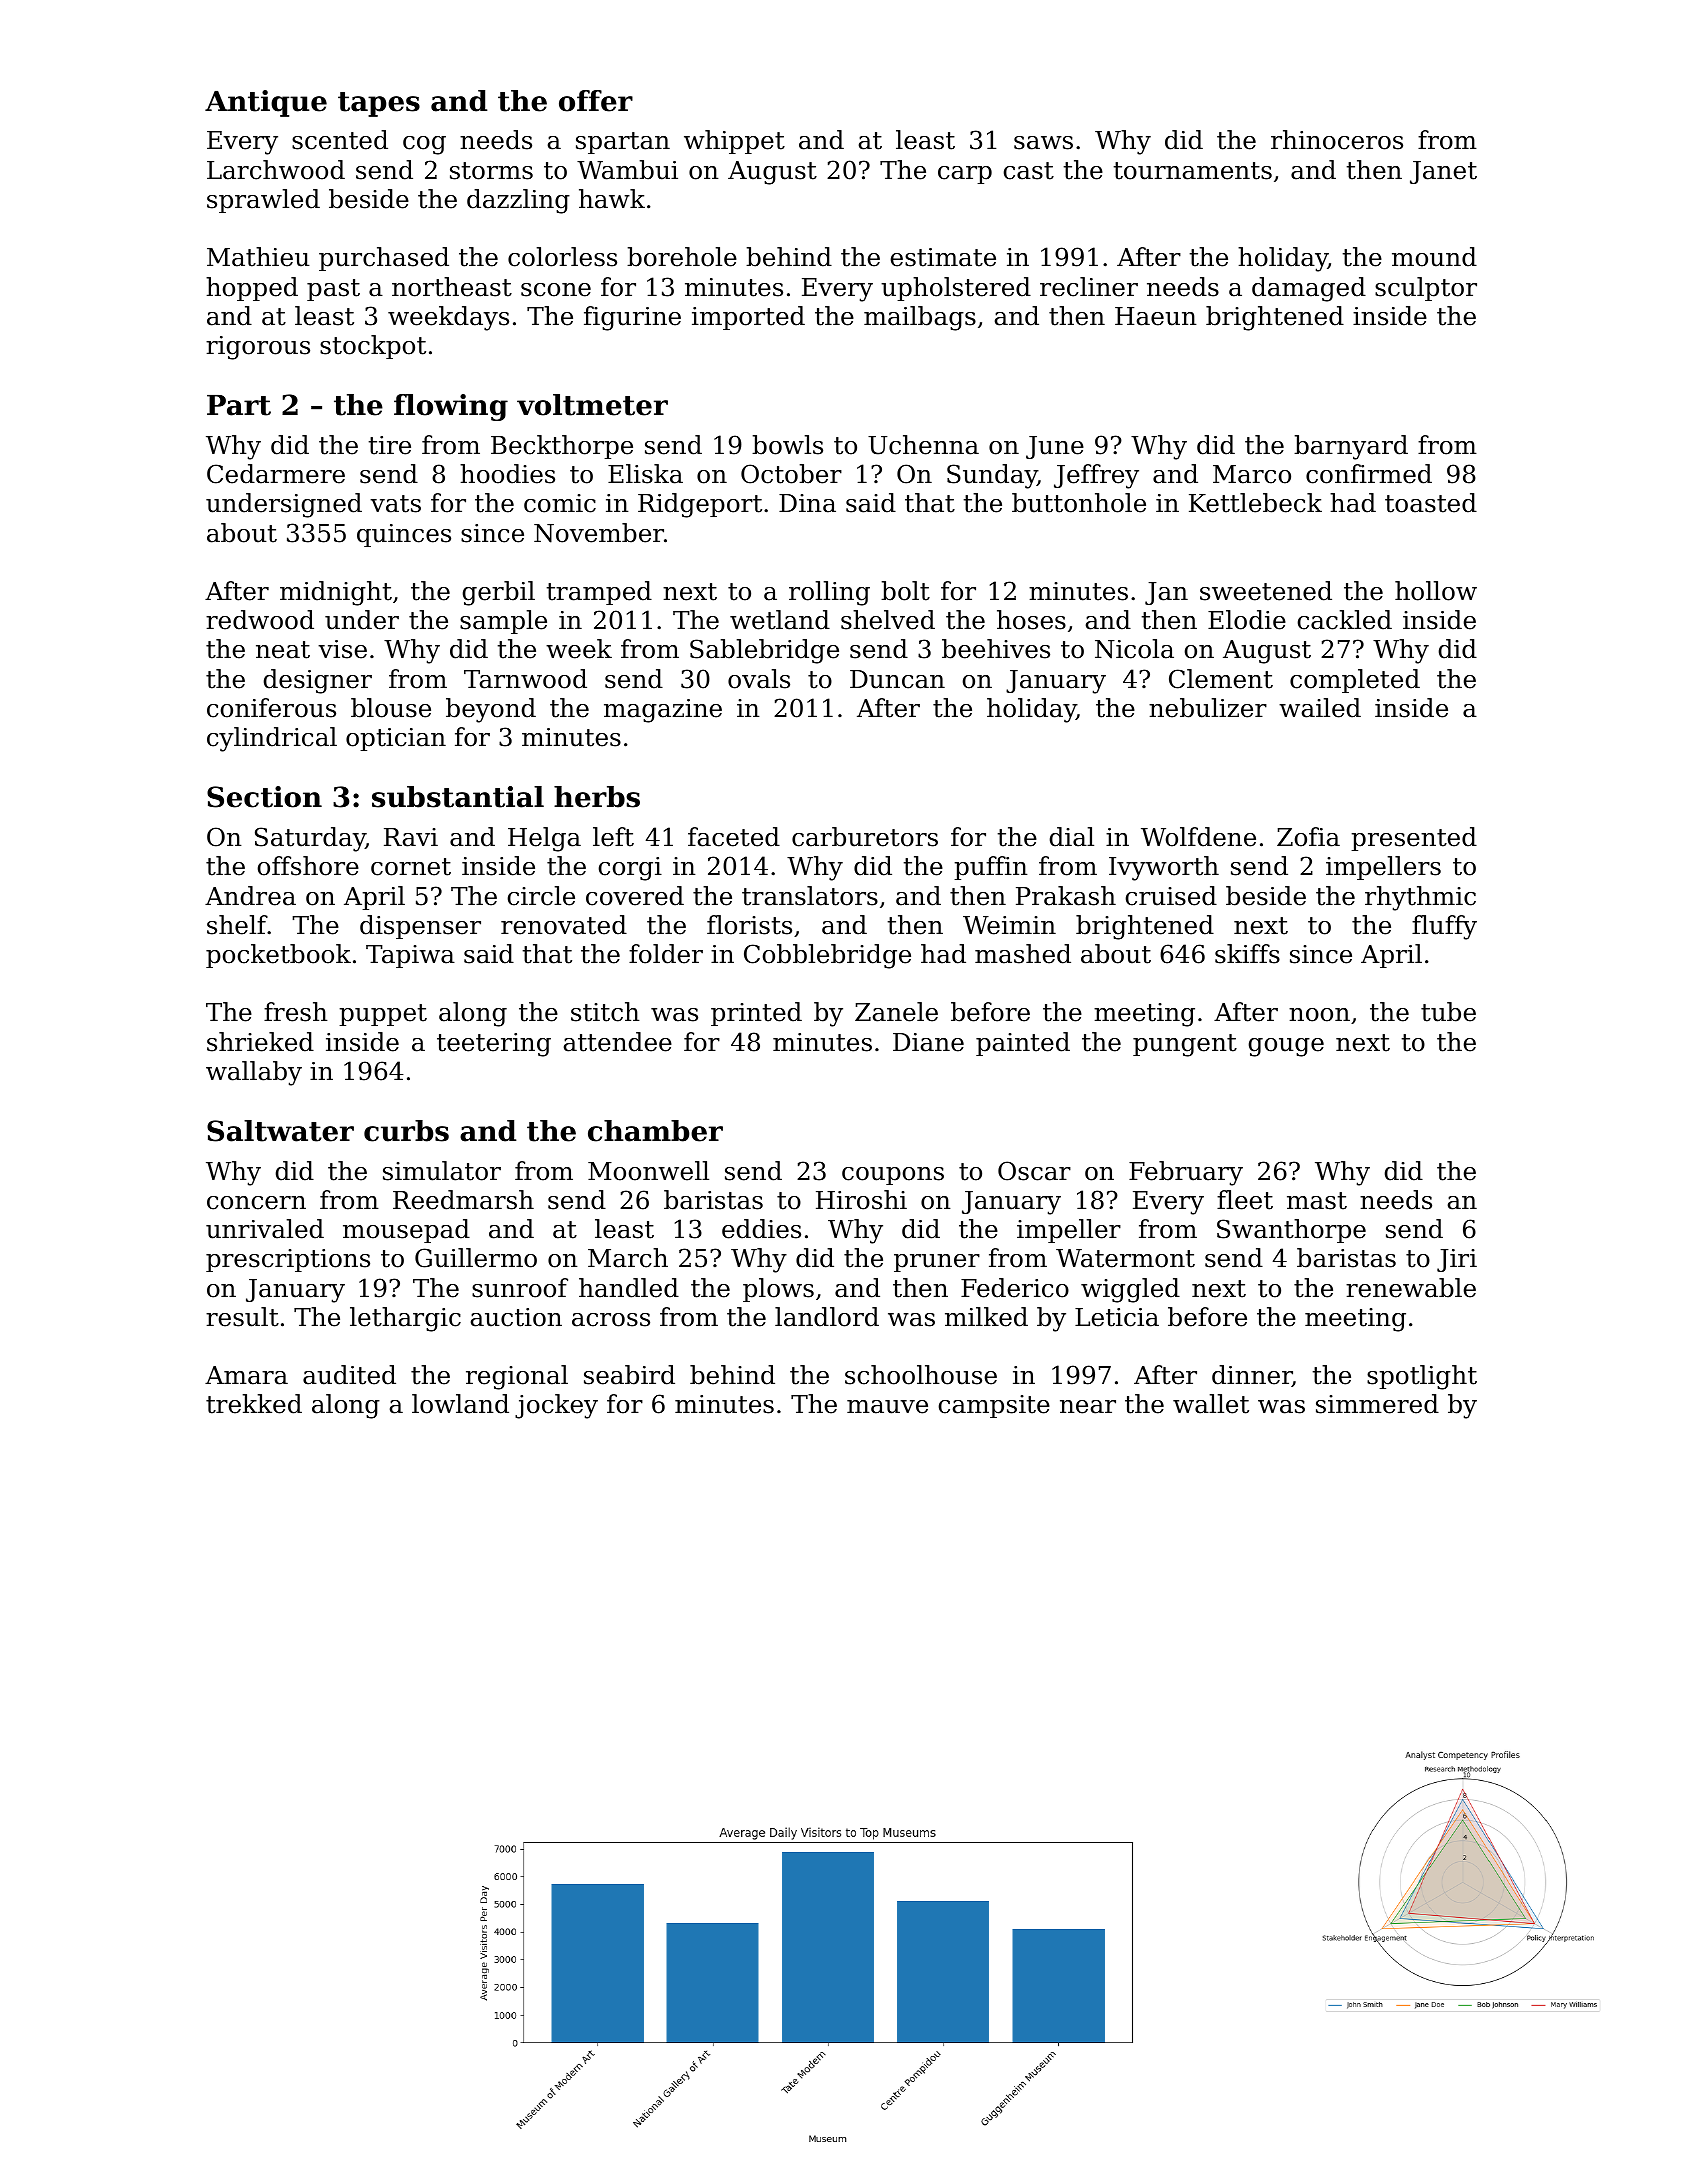 This screenshot has width=1683, height=2178. What do you see at coordinates (276, 474) in the screenshot?
I see `Cedarmere` at bounding box center [276, 474].
